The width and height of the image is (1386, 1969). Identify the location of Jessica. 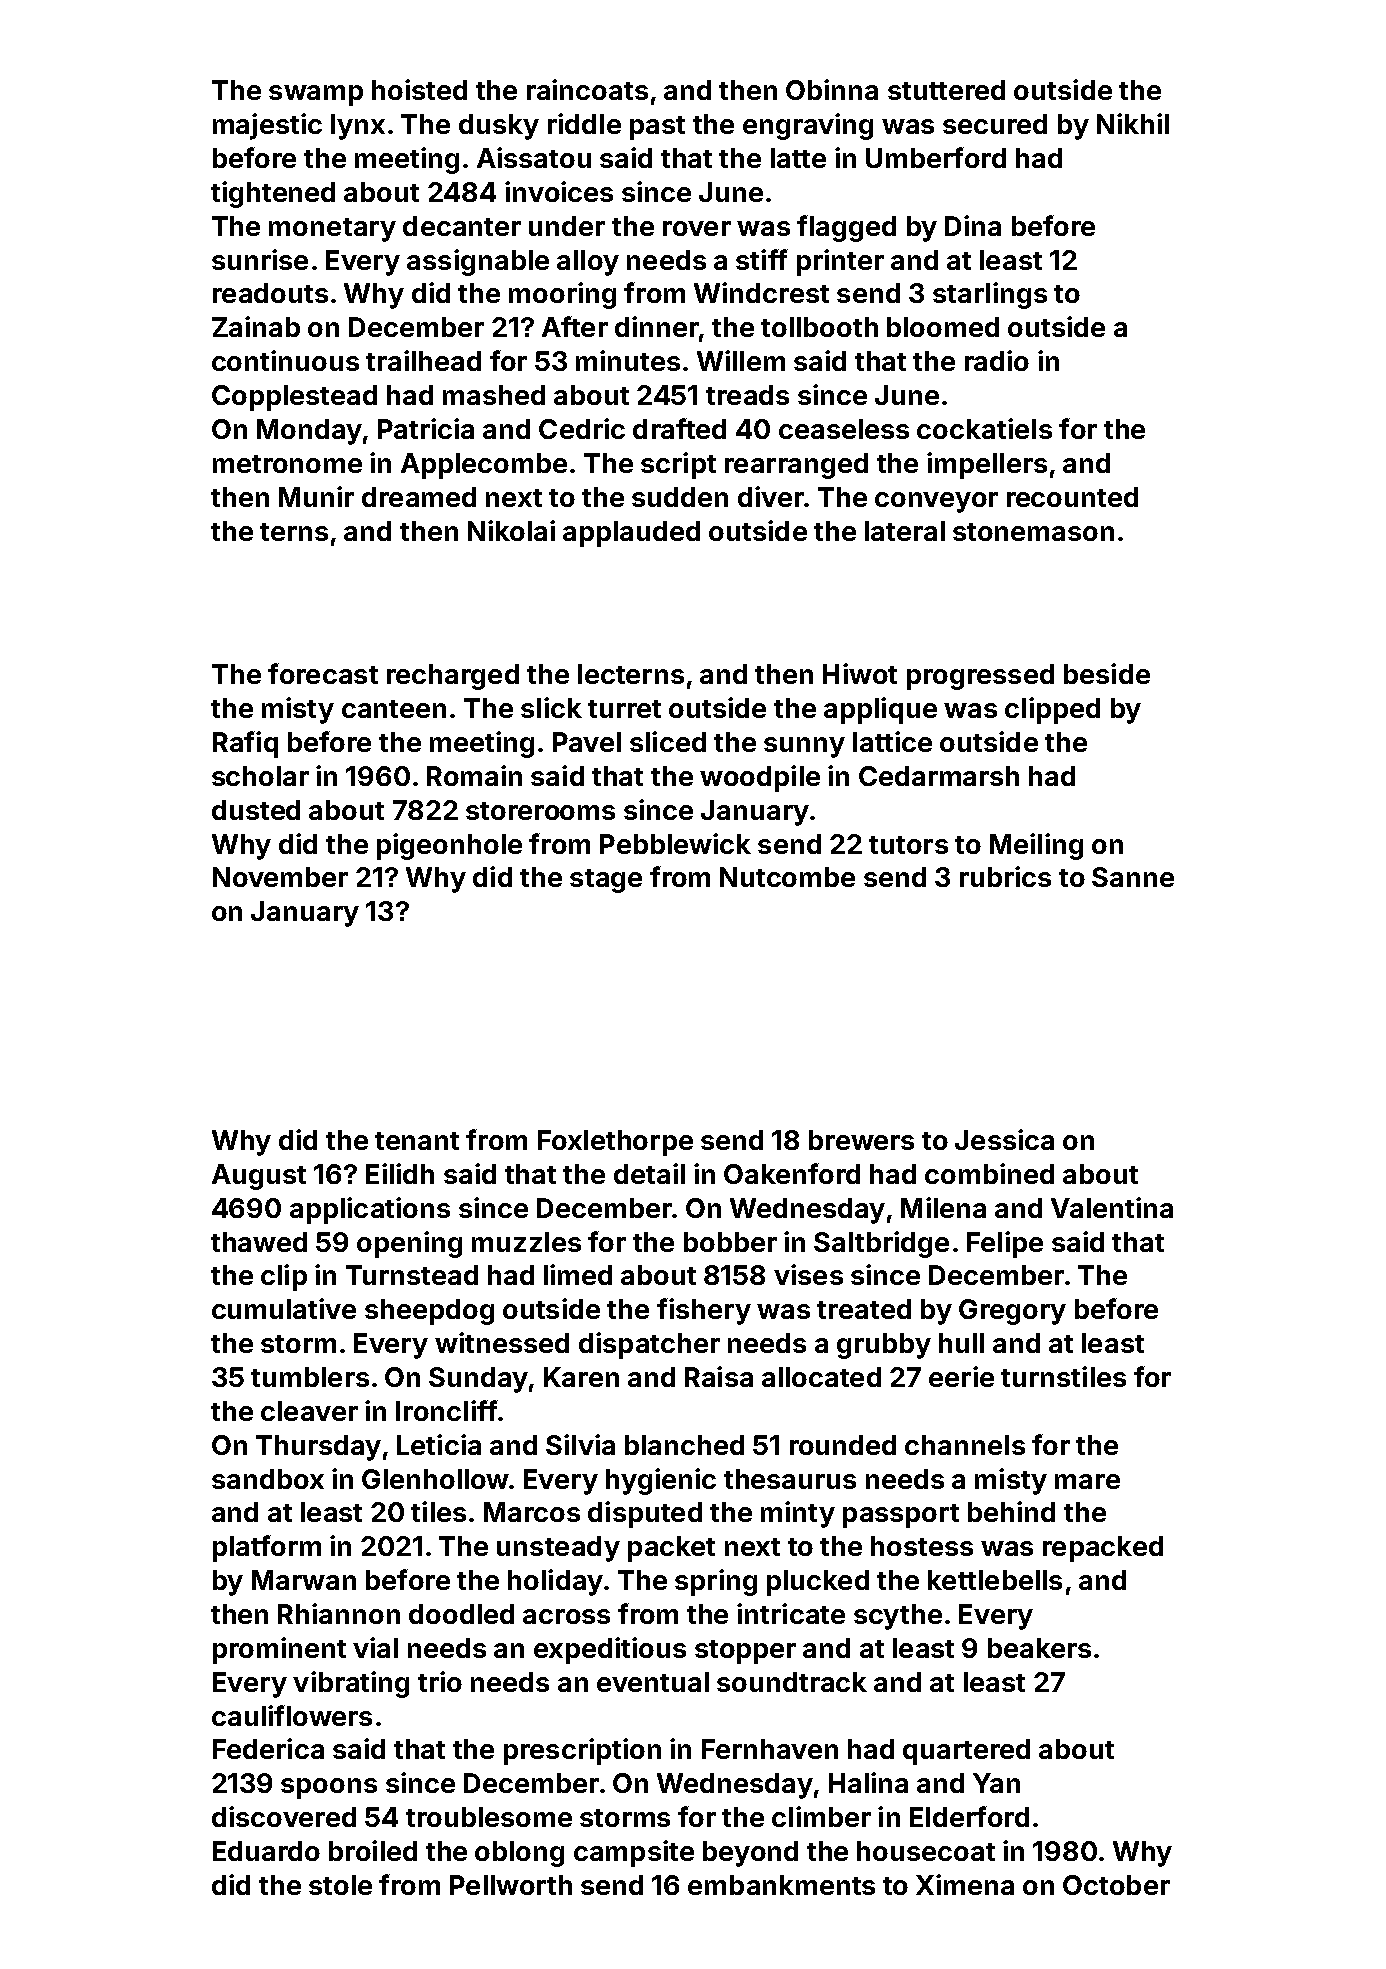
(1004, 1139).
